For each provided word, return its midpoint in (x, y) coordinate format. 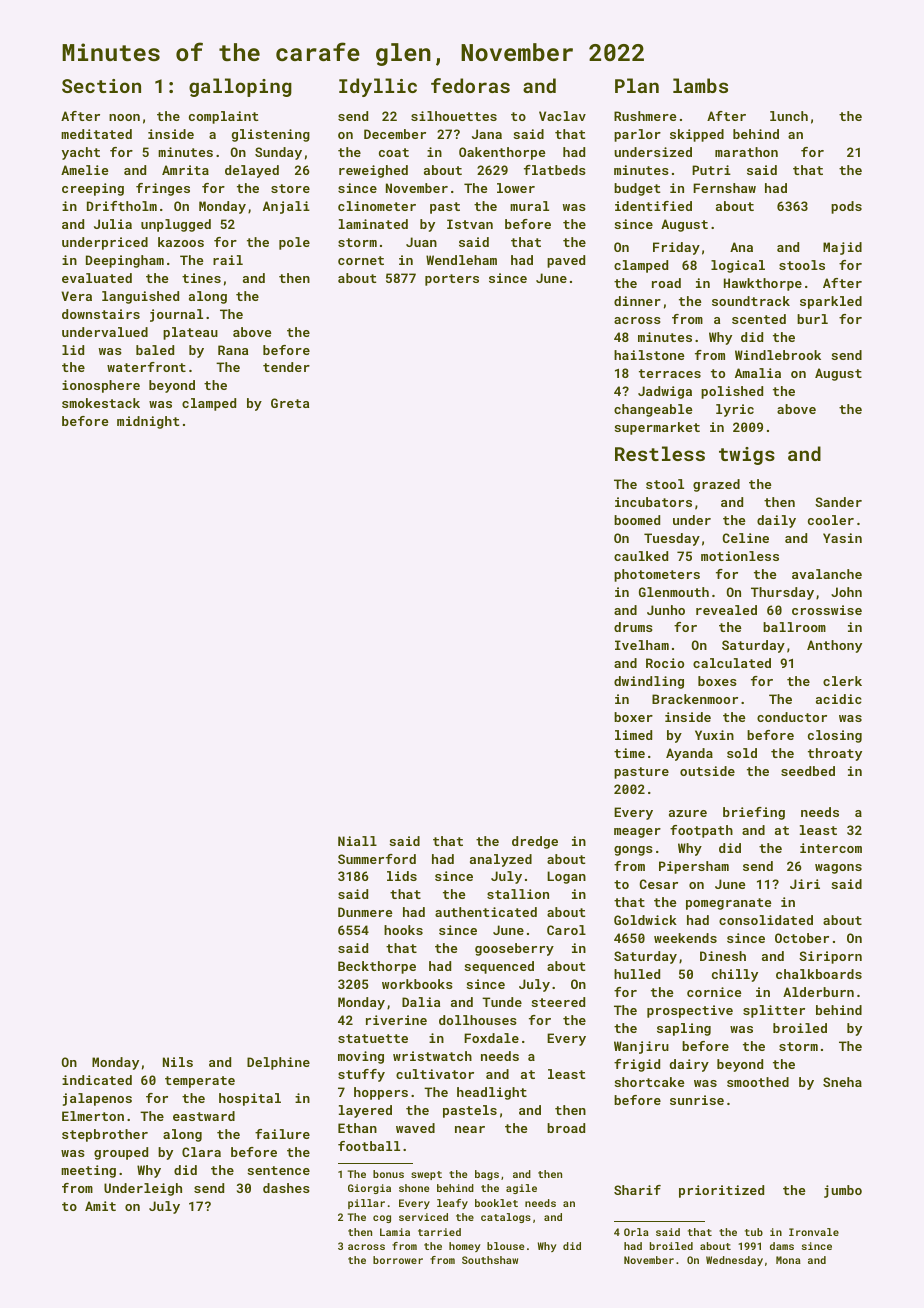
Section (101, 86)
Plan (637, 85)
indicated (97, 1080)
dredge (535, 842)
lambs (700, 85)
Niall (357, 841)
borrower (398, 1260)
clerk (842, 681)
